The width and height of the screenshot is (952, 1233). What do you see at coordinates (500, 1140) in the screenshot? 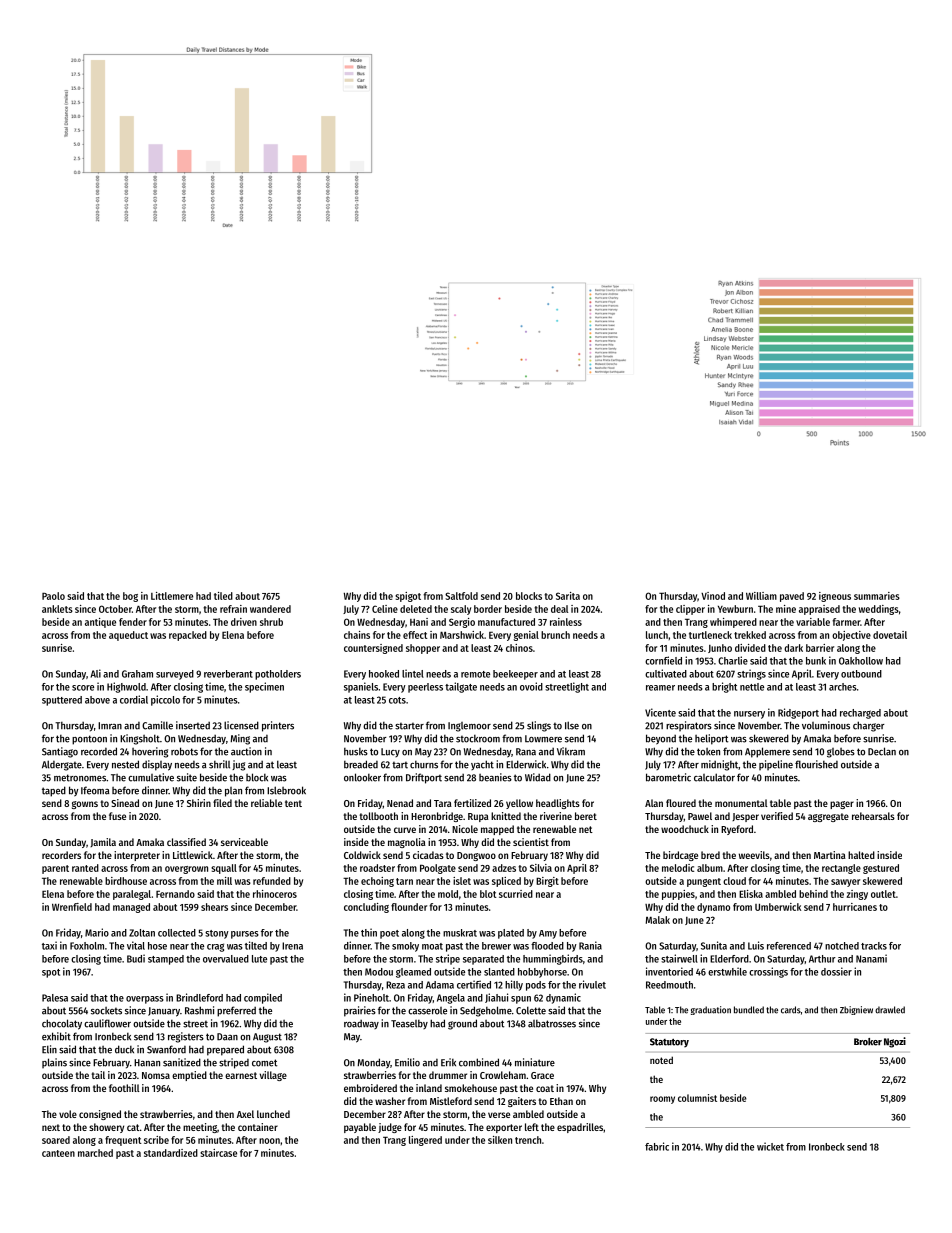
I see `silken` at bounding box center [500, 1140].
